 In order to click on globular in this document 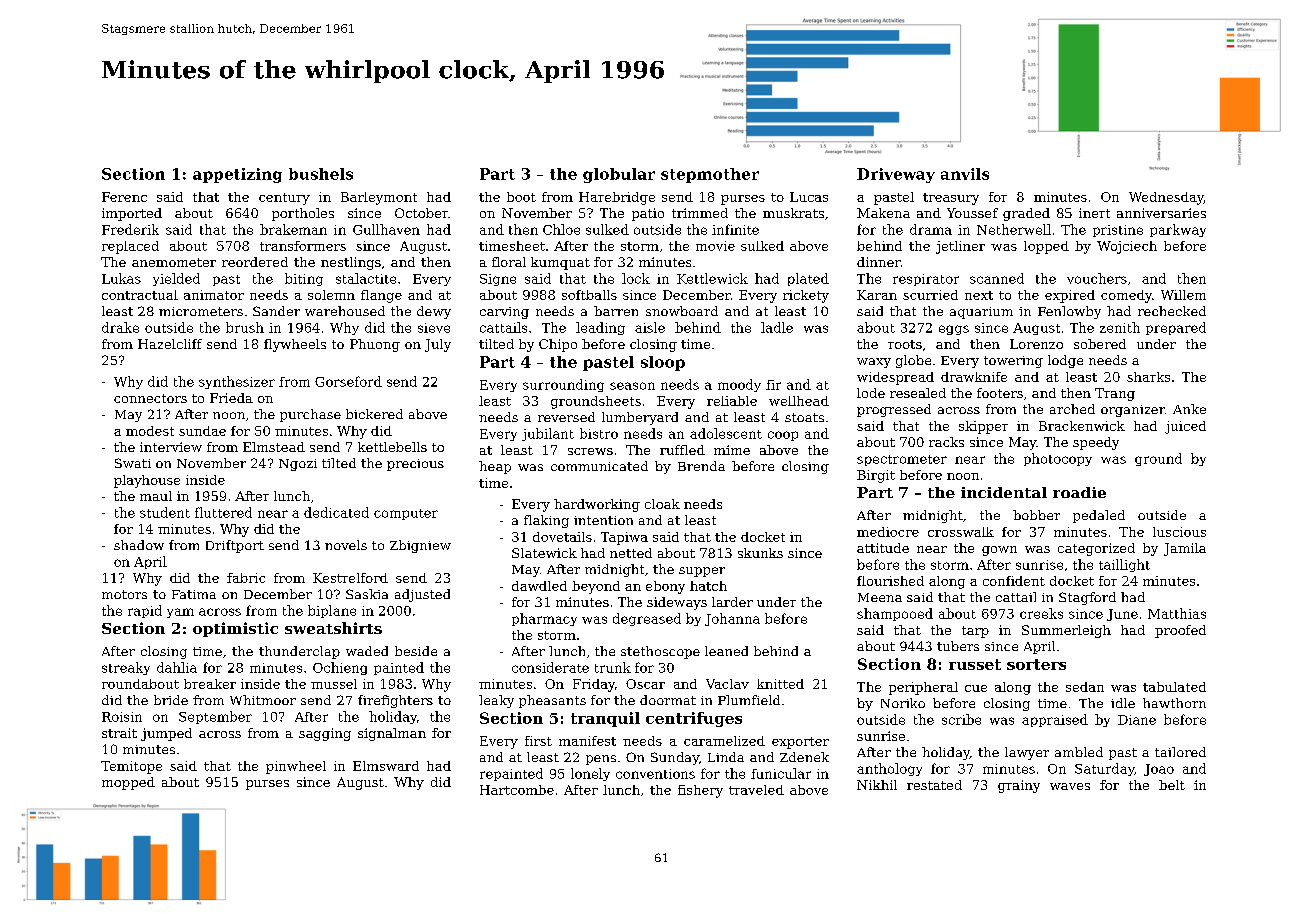, I will do `click(619, 175)`.
